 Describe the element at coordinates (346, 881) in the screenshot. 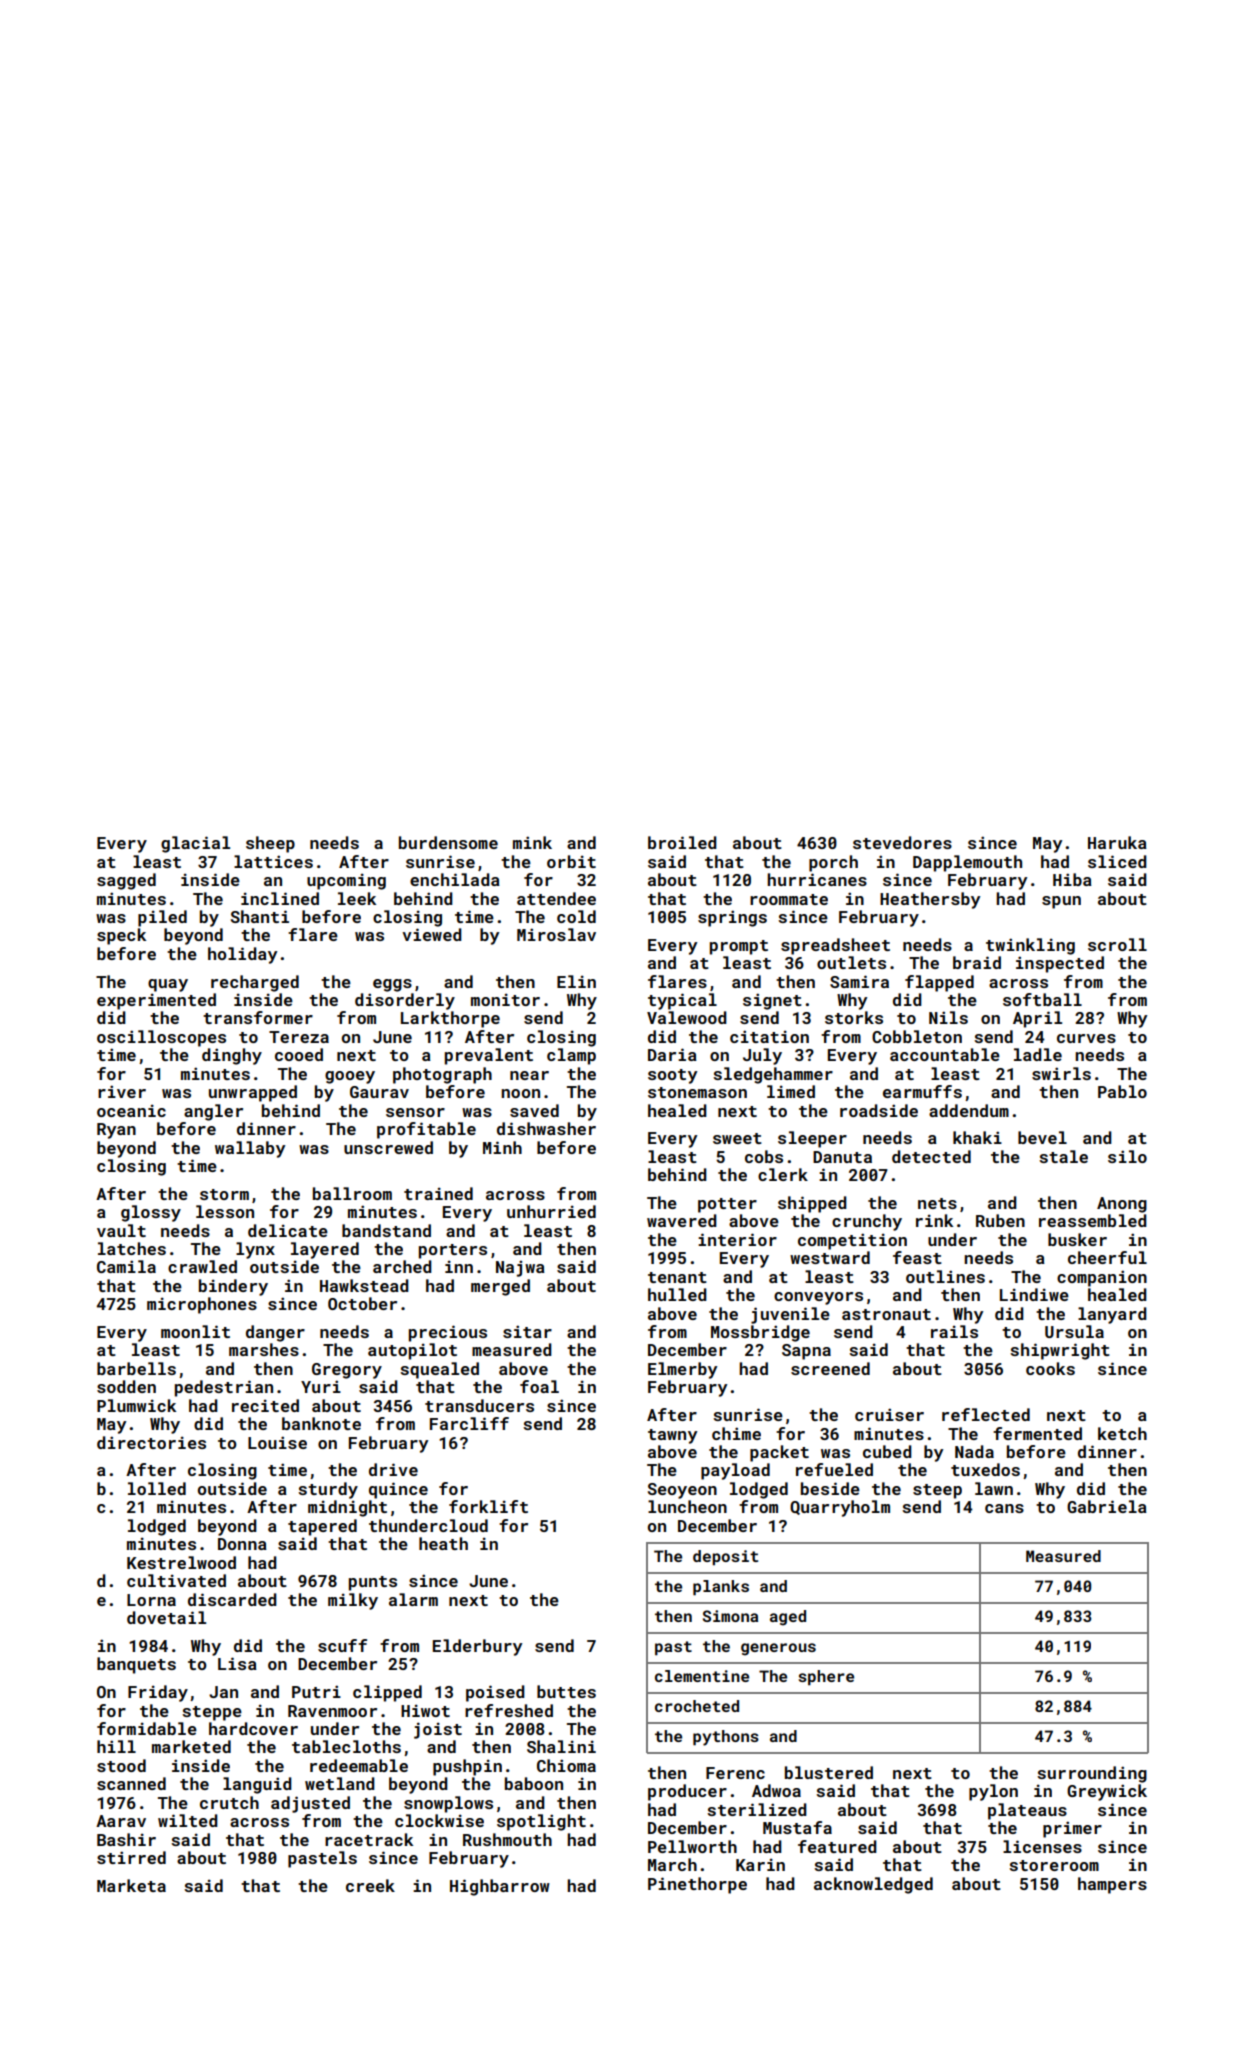

I see `upcoming` at that location.
